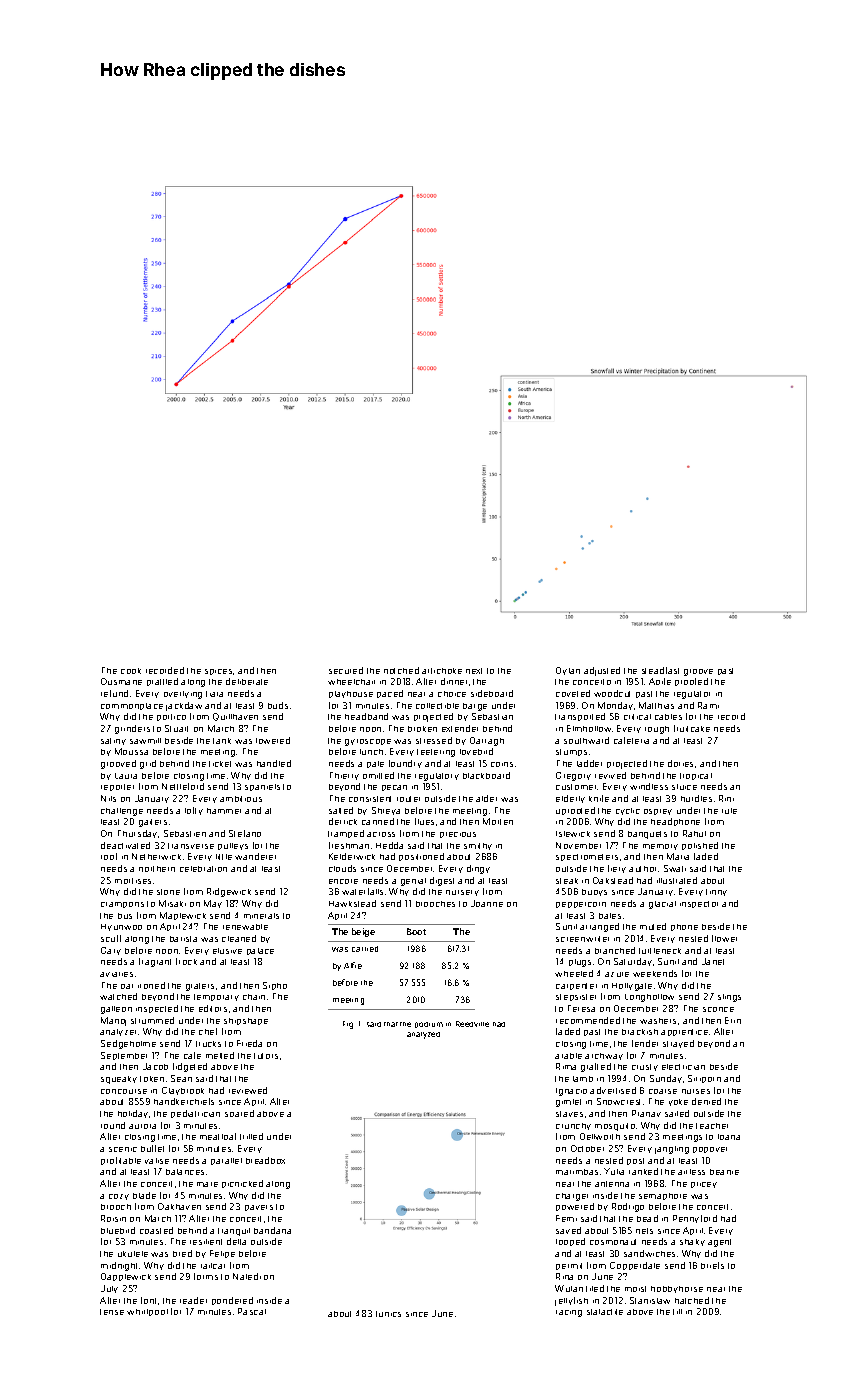 The image size is (849, 1400). What do you see at coordinates (119, 1197) in the screenshot?
I see `cozy` at bounding box center [119, 1197].
